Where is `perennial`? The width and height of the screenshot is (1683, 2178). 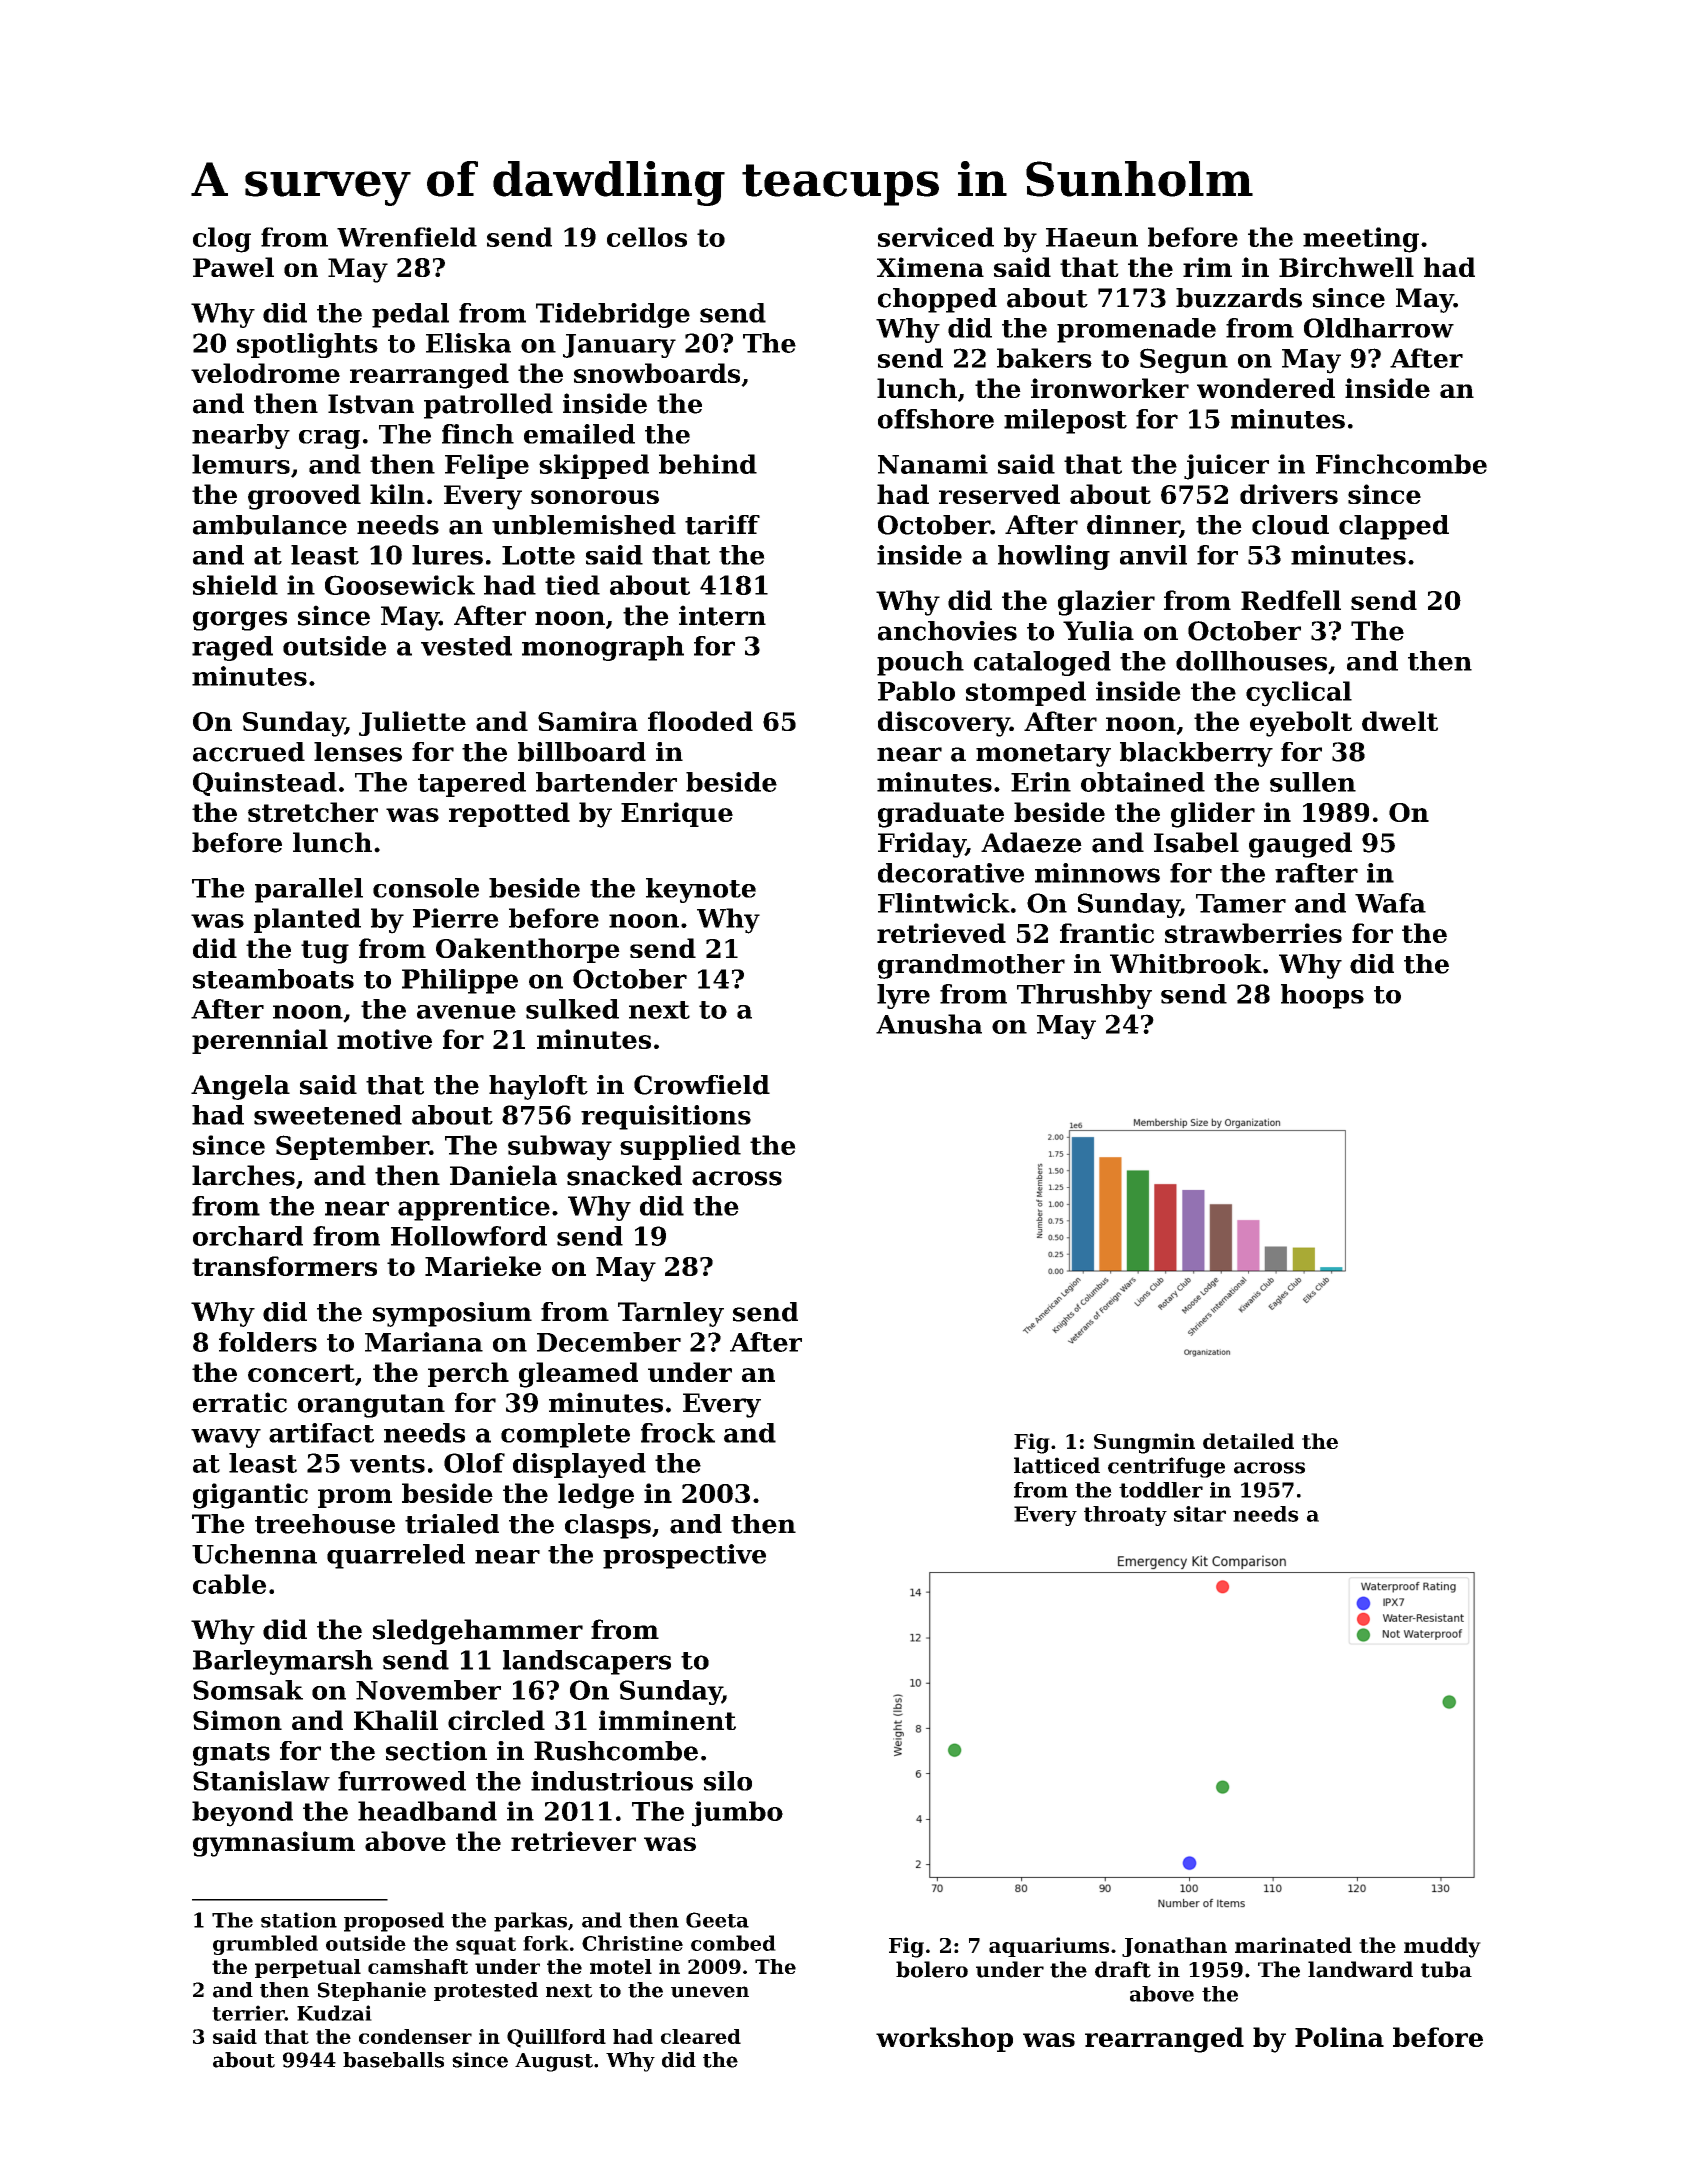
perennial is located at coordinates (260, 1041).
